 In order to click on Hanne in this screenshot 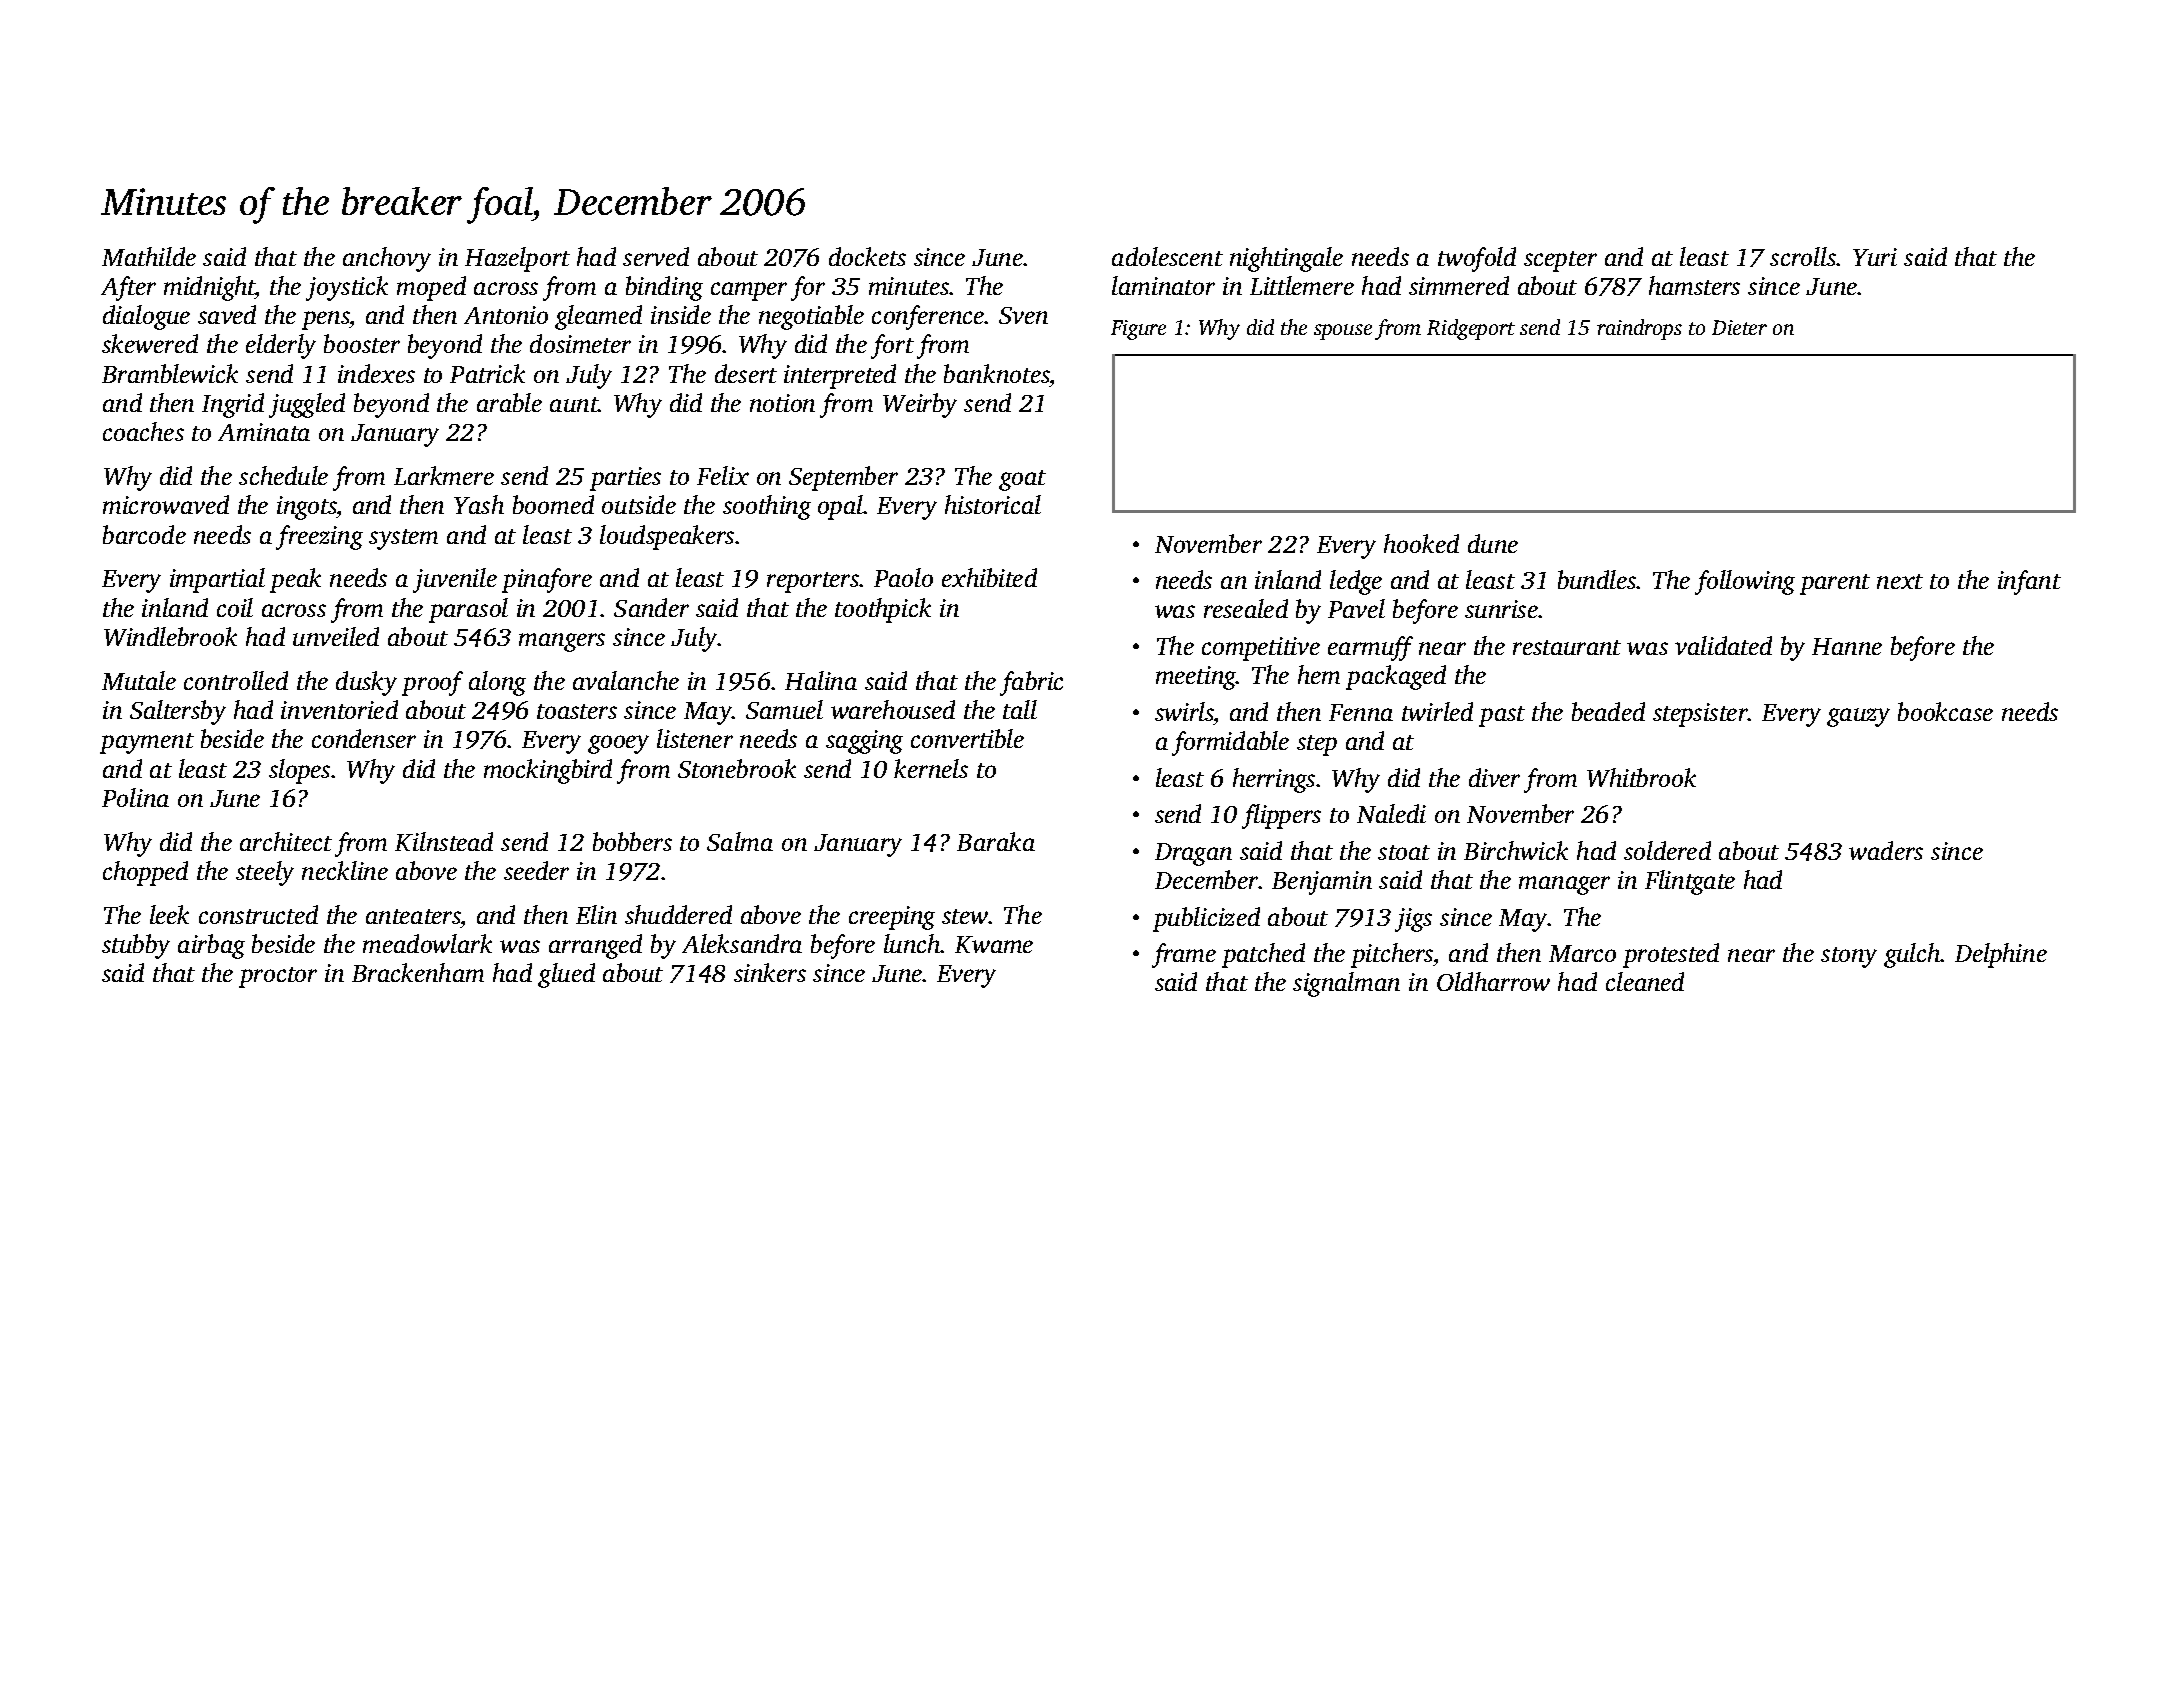, I will do `click(1847, 646)`.
